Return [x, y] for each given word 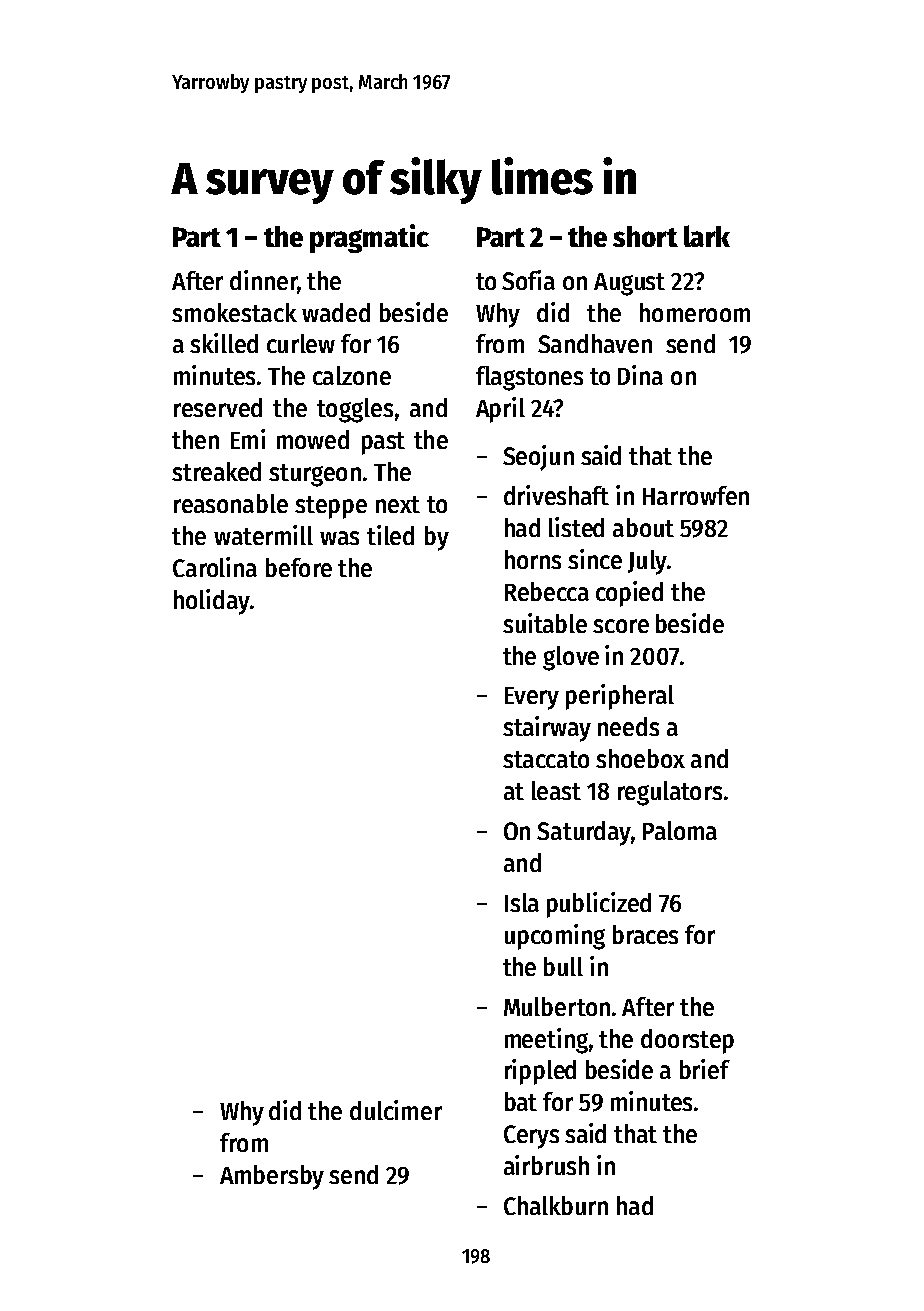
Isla [522, 902]
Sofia [528, 280]
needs [628, 726]
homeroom [695, 312]
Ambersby [272, 1177]
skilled [224, 343]
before [299, 567]
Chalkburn [556, 1205]
